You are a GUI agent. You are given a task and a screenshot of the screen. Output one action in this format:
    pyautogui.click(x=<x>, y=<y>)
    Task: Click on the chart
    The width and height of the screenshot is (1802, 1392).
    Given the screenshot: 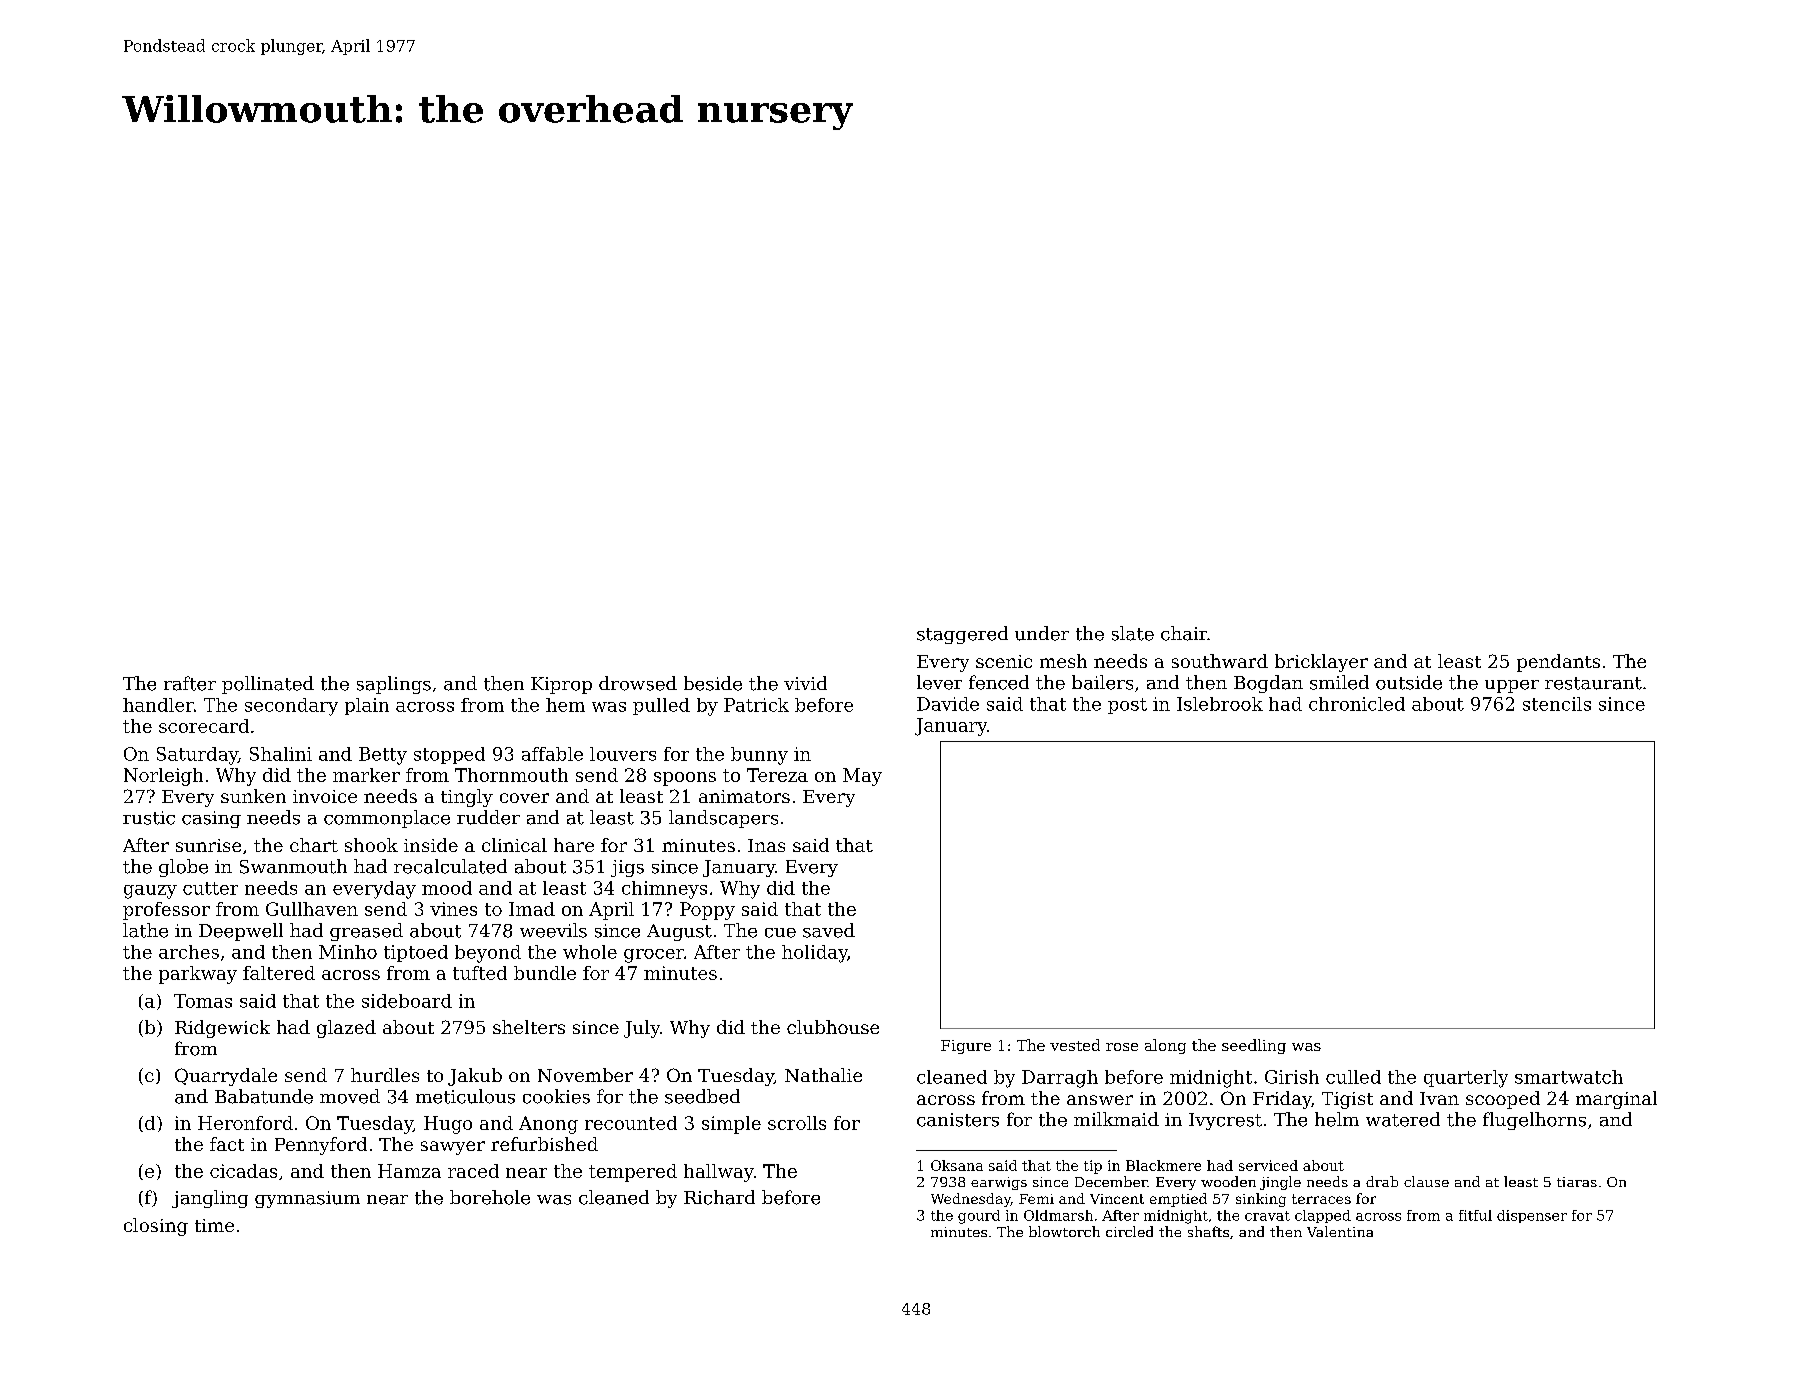 What is the action you would take?
    pyautogui.click(x=314, y=845)
